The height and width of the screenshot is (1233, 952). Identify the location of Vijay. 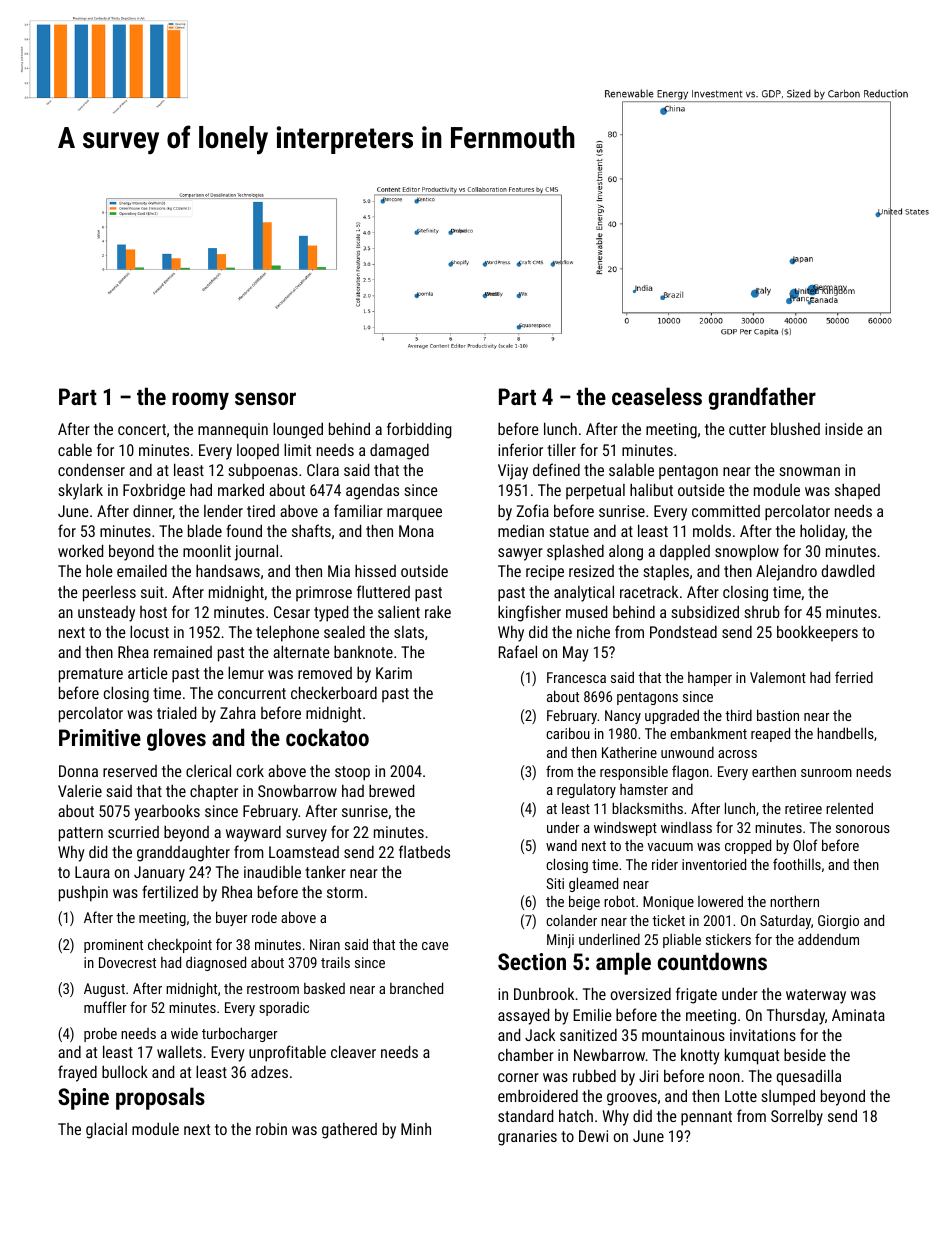
(513, 472).
